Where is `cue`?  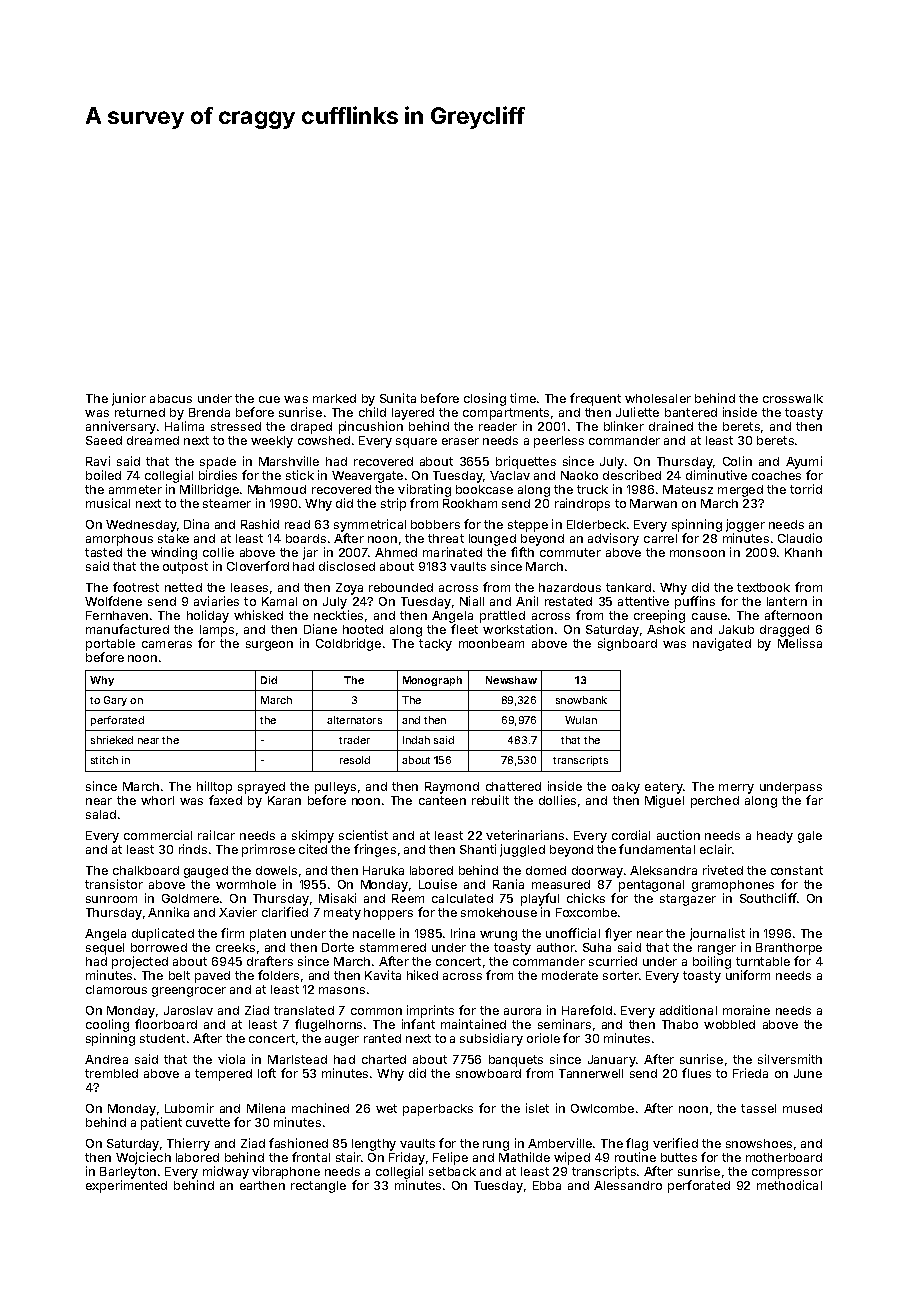 cue is located at coordinates (269, 399).
